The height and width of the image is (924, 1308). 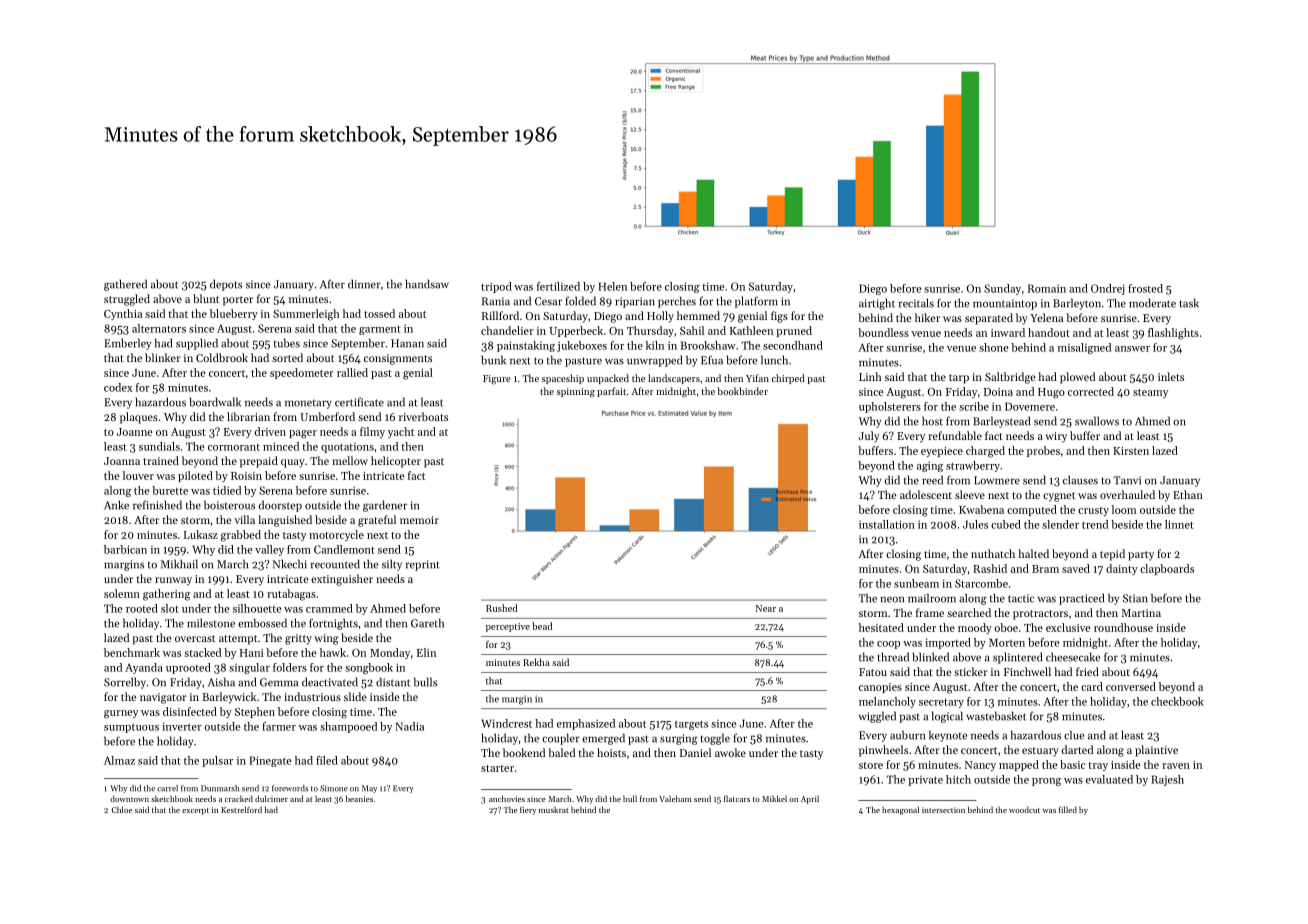 What do you see at coordinates (1131, 451) in the image?
I see `Kirsten` at bounding box center [1131, 451].
